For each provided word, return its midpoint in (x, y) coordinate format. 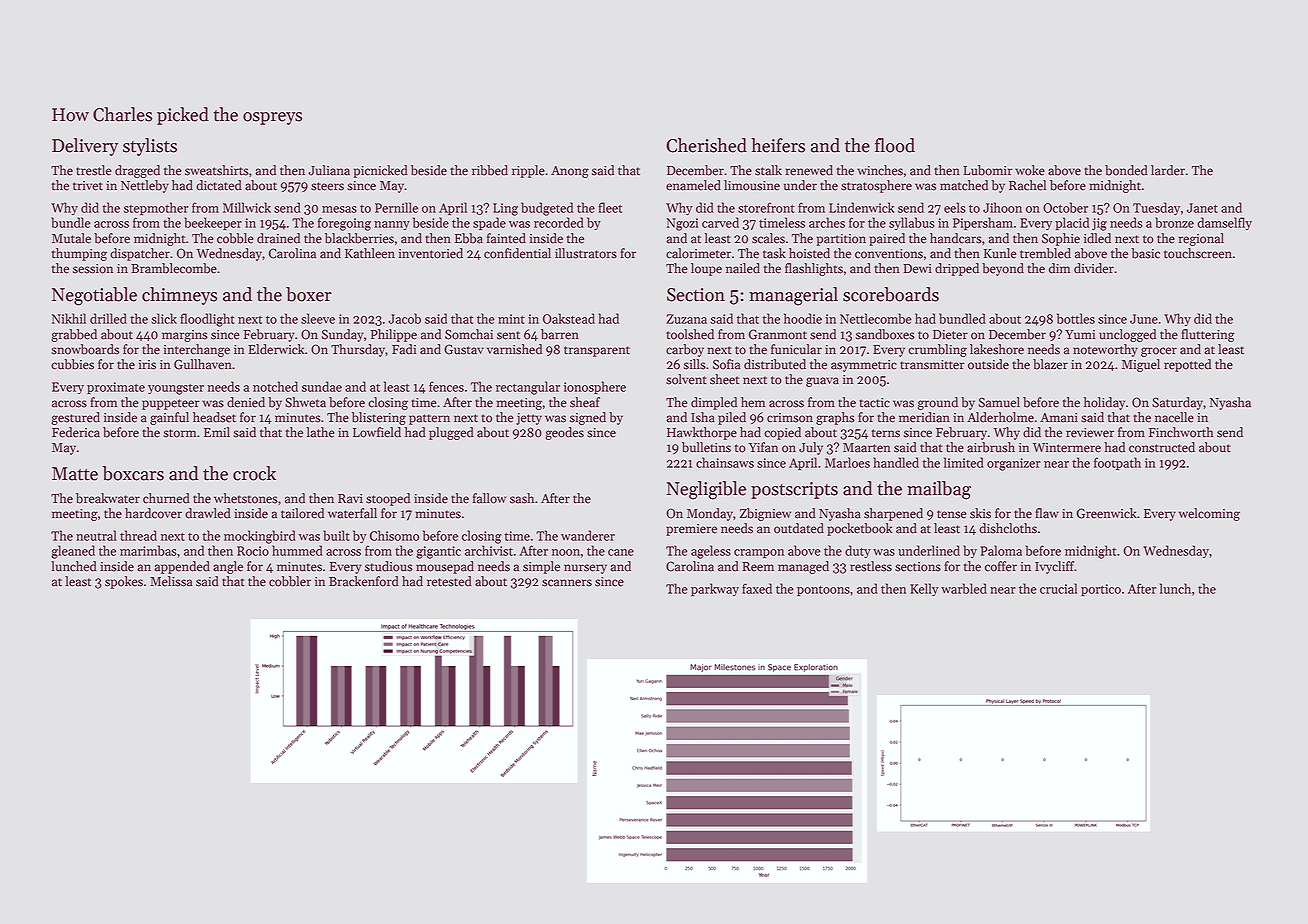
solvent (686, 379)
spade (489, 223)
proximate (116, 388)
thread (138, 535)
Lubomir (988, 170)
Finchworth (1181, 432)
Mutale (71, 238)
